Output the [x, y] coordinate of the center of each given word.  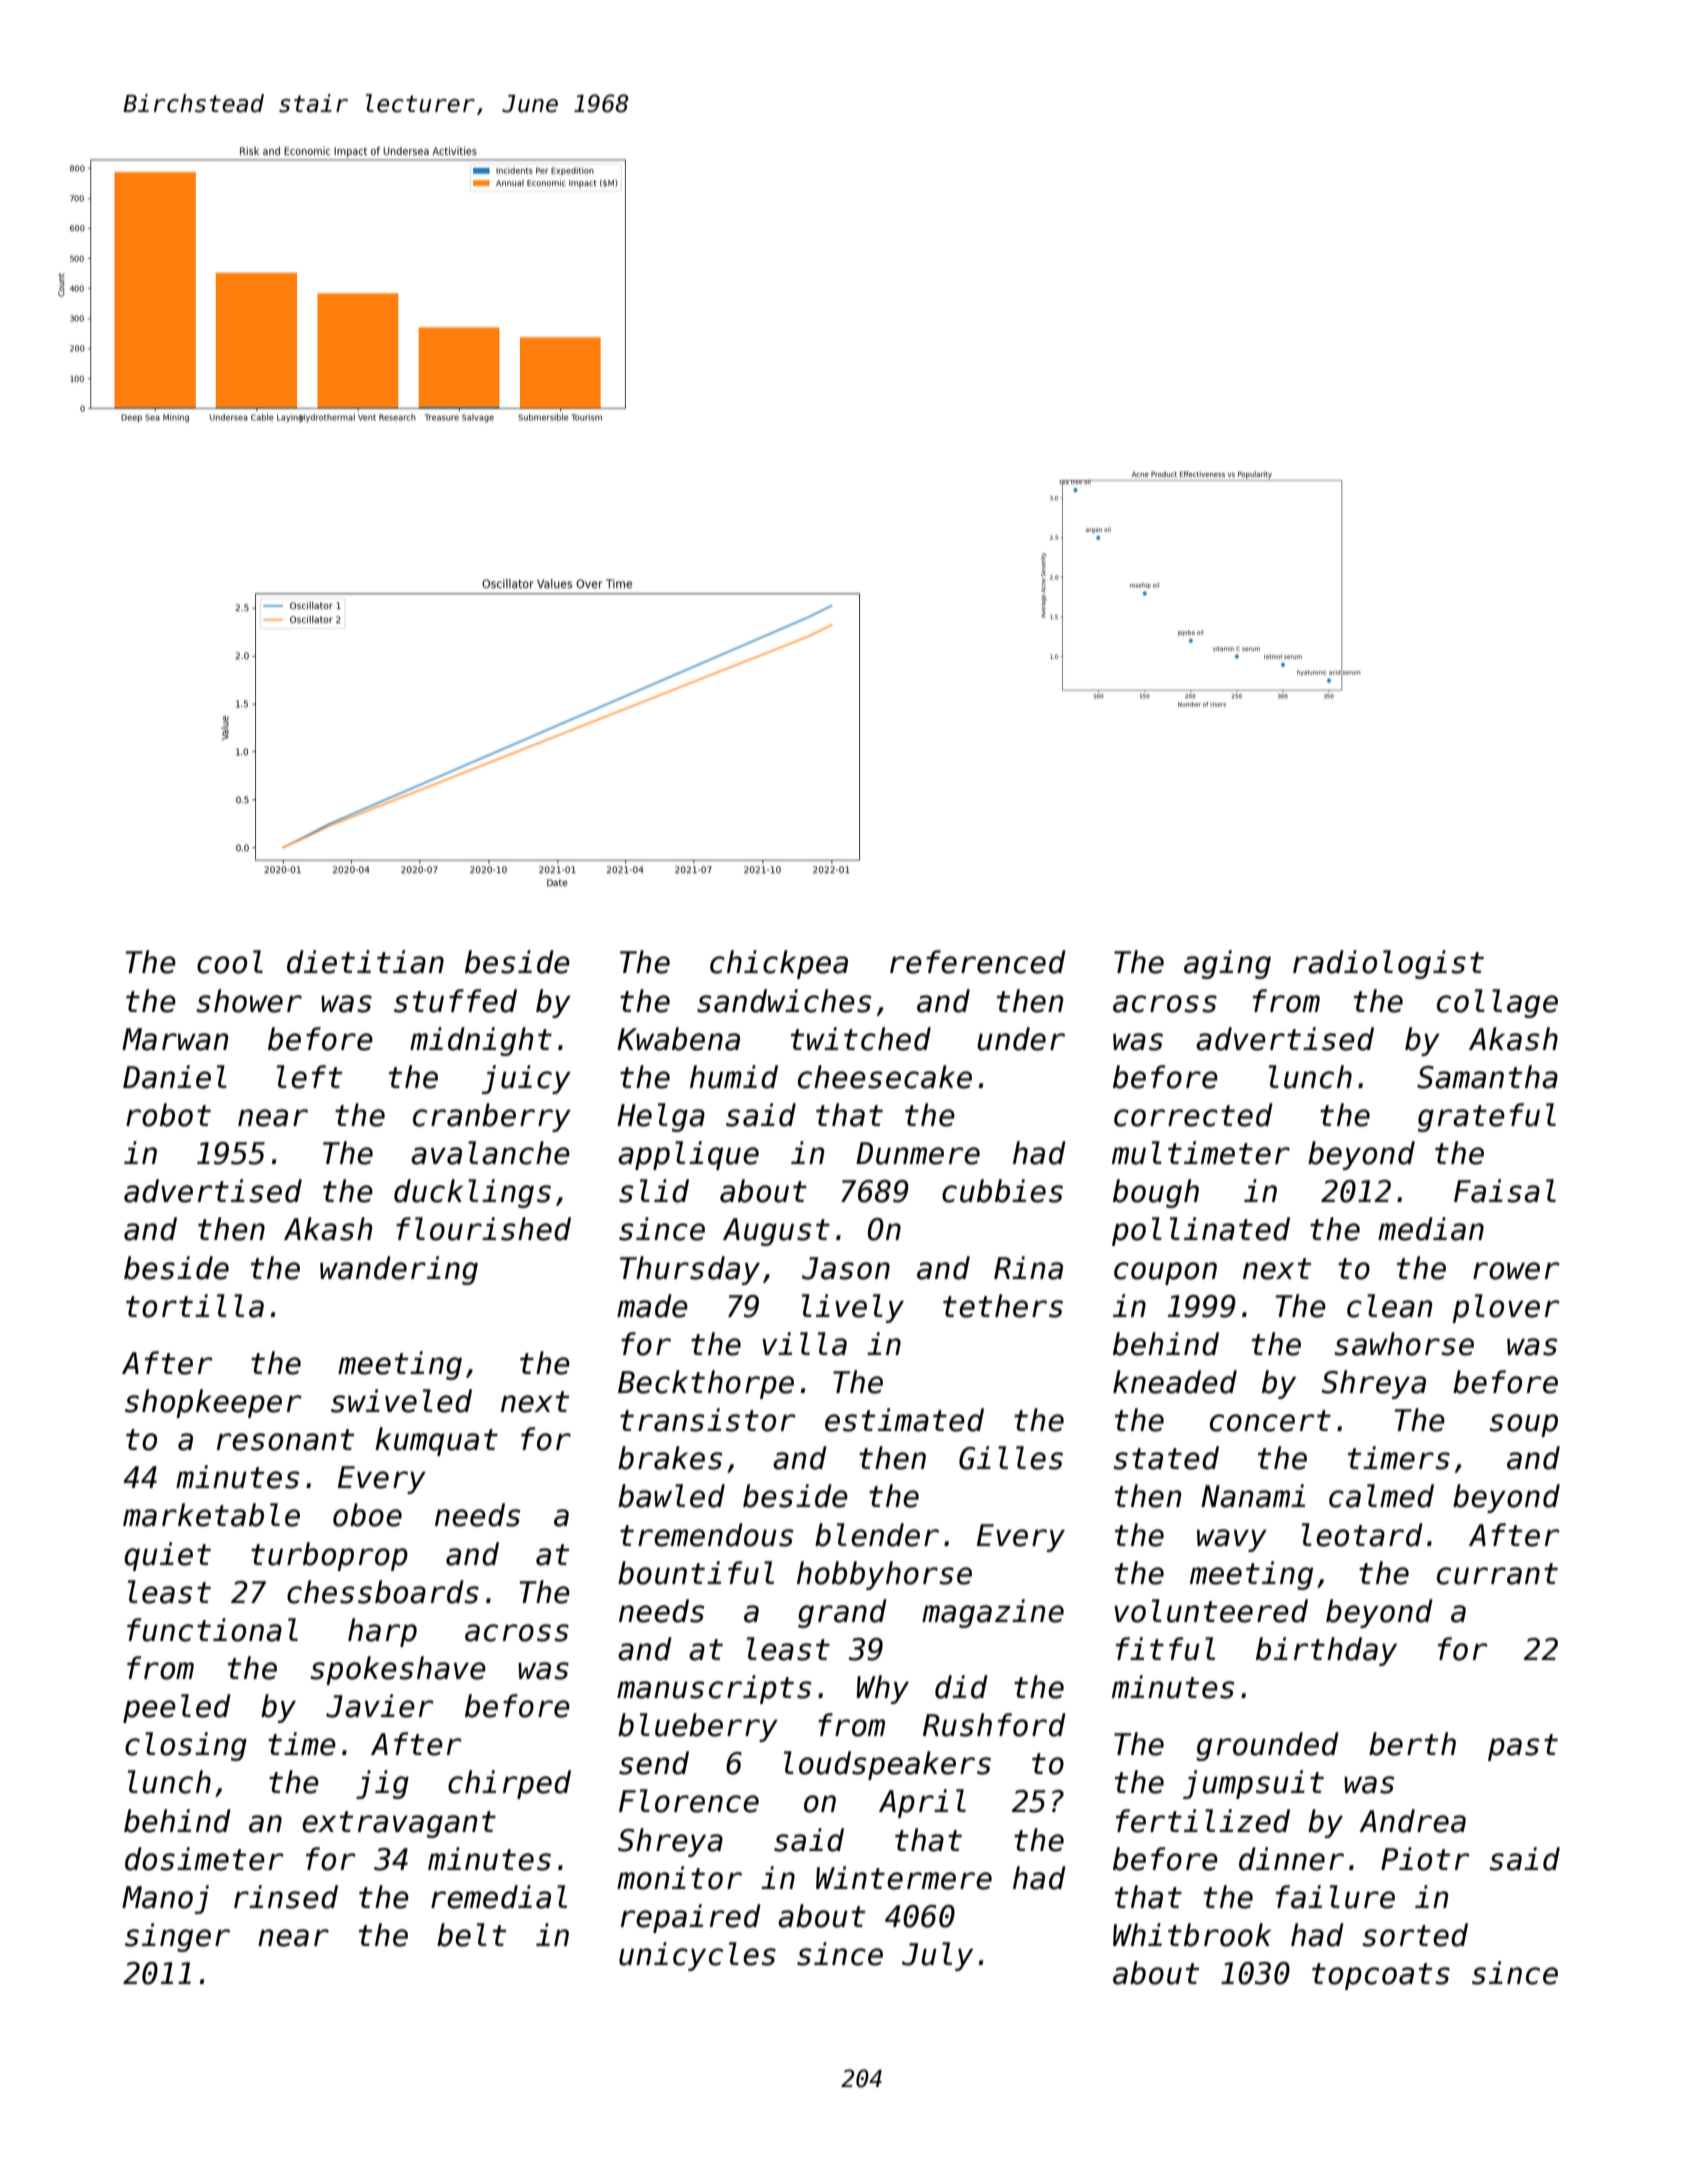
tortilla [195, 1306]
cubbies [1002, 1191]
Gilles [1011, 1458]
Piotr [1425, 1859]
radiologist [1388, 964]
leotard [1362, 1535]
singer [177, 1937]
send [654, 1763]
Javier [380, 1706]
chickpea [779, 964]
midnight [481, 1041]
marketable [211, 1515]
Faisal [1505, 1191]
